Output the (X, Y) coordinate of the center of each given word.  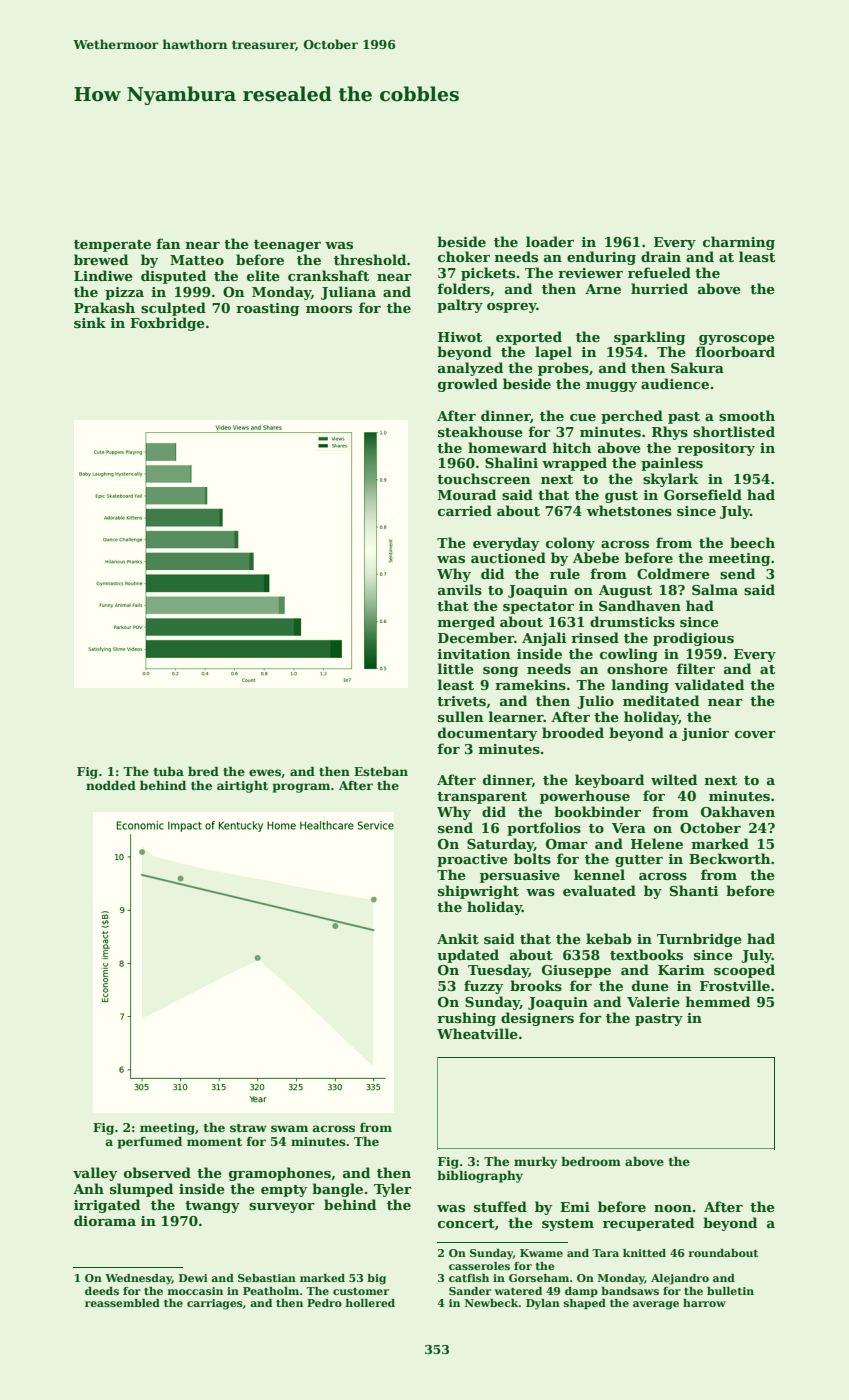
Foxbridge (167, 324)
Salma (715, 589)
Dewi (193, 1278)
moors (329, 309)
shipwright (478, 892)
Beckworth (729, 858)
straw (248, 1128)
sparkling (649, 338)
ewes (265, 772)
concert (466, 1223)
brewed (101, 259)
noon (673, 1208)
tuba (169, 771)
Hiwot (460, 337)
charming (739, 243)
